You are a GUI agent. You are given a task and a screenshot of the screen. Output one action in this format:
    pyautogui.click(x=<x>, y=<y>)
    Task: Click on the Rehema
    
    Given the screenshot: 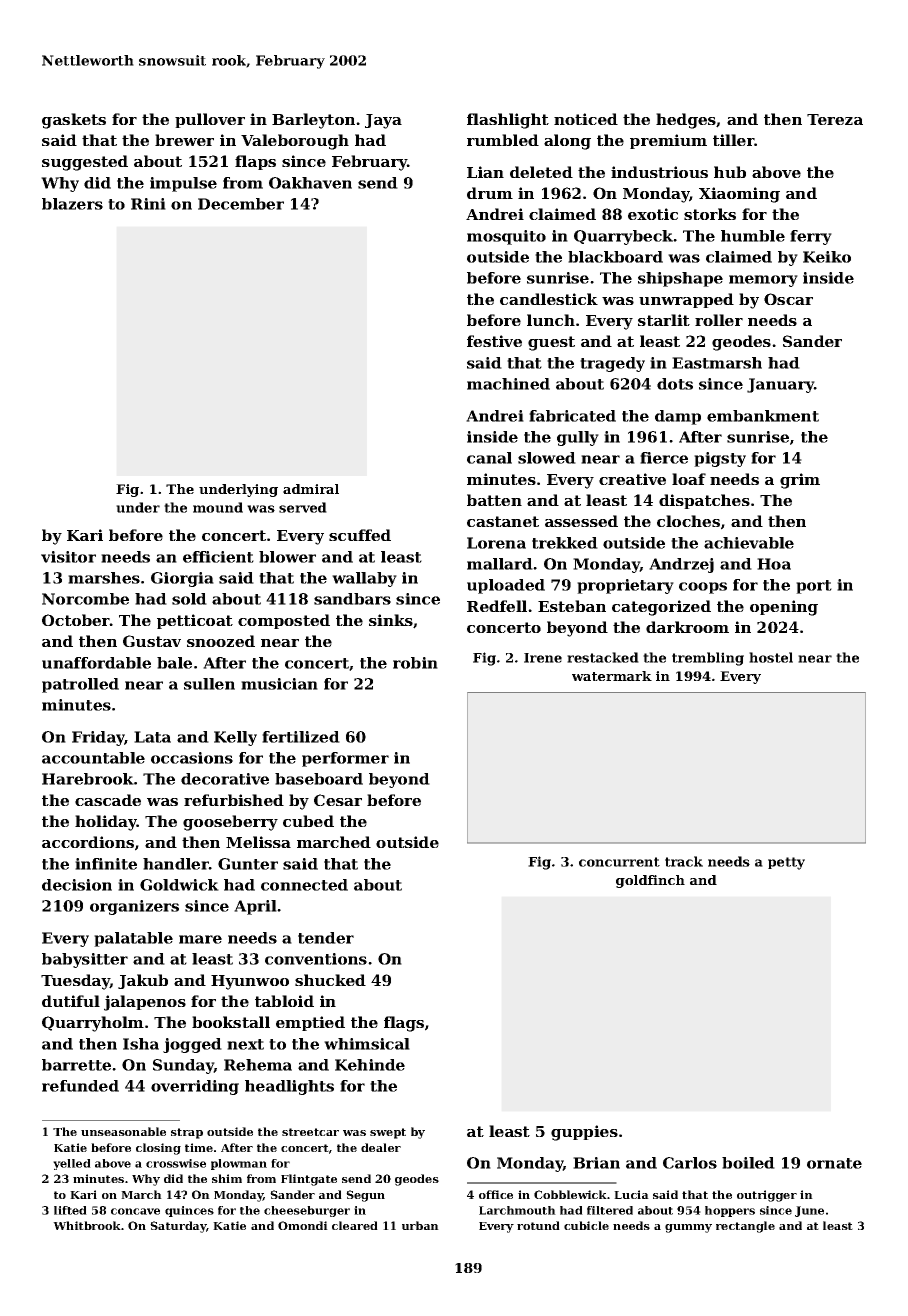 What is the action you would take?
    pyautogui.click(x=258, y=1065)
